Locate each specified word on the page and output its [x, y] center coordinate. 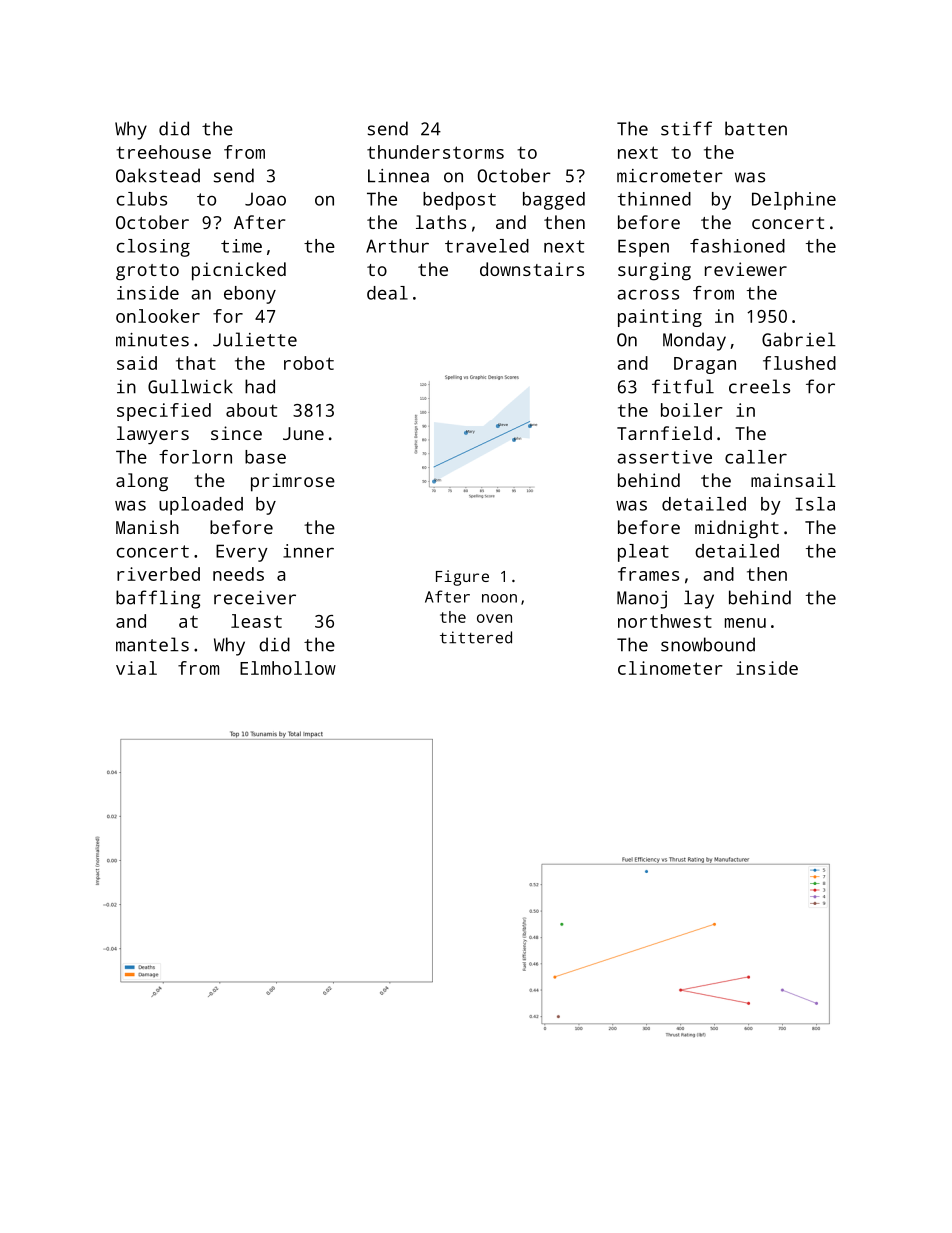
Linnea [398, 176]
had [260, 386]
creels [759, 386]
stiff [686, 128]
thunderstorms [435, 152]
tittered [476, 637]
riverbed [158, 574]
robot [309, 363]
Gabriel [799, 339]
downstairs [532, 269]
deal [387, 293]
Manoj [642, 600]
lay [699, 599]
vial [136, 668]
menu [745, 623]
